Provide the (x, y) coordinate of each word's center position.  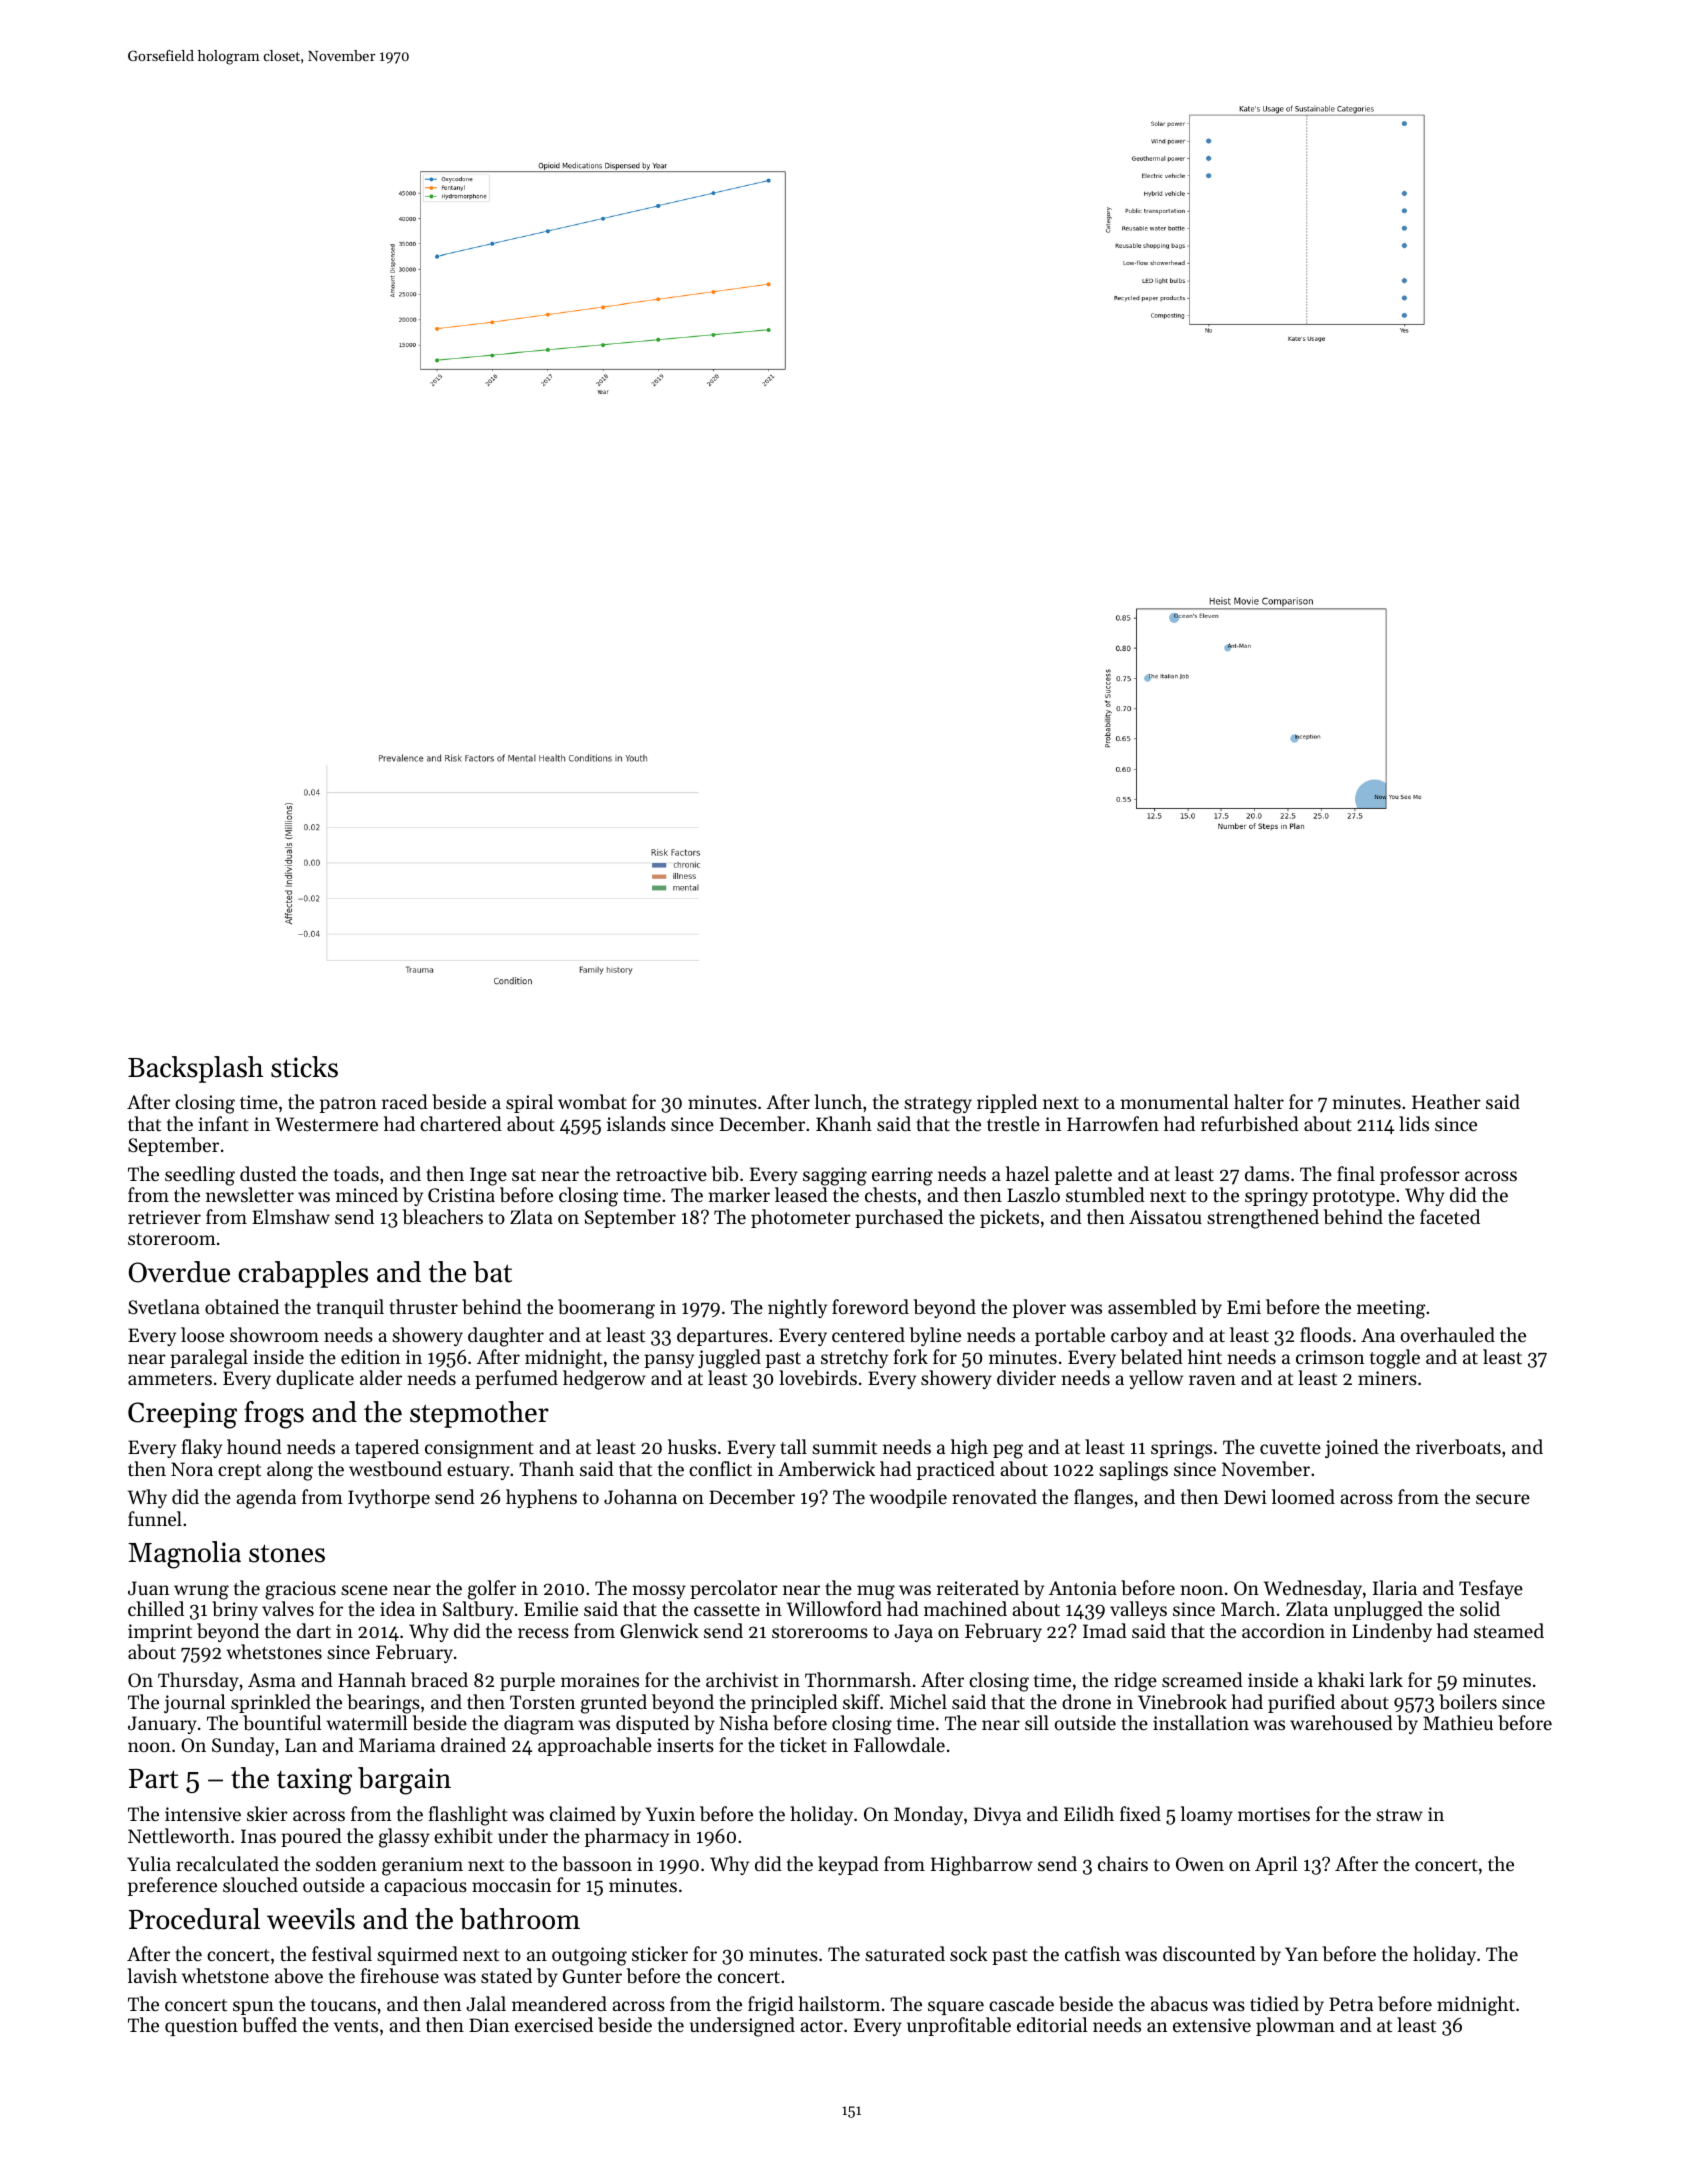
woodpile (908, 1498)
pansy (669, 1361)
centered (868, 1334)
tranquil (350, 1308)
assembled (1152, 1307)
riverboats (1458, 1446)
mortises (1274, 1814)
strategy (938, 1105)
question (201, 2027)
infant (223, 1123)
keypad (848, 1865)
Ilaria (1395, 1587)
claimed (583, 1813)
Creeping (182, 1415)
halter (1259, 1101)
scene (364, 1590)
